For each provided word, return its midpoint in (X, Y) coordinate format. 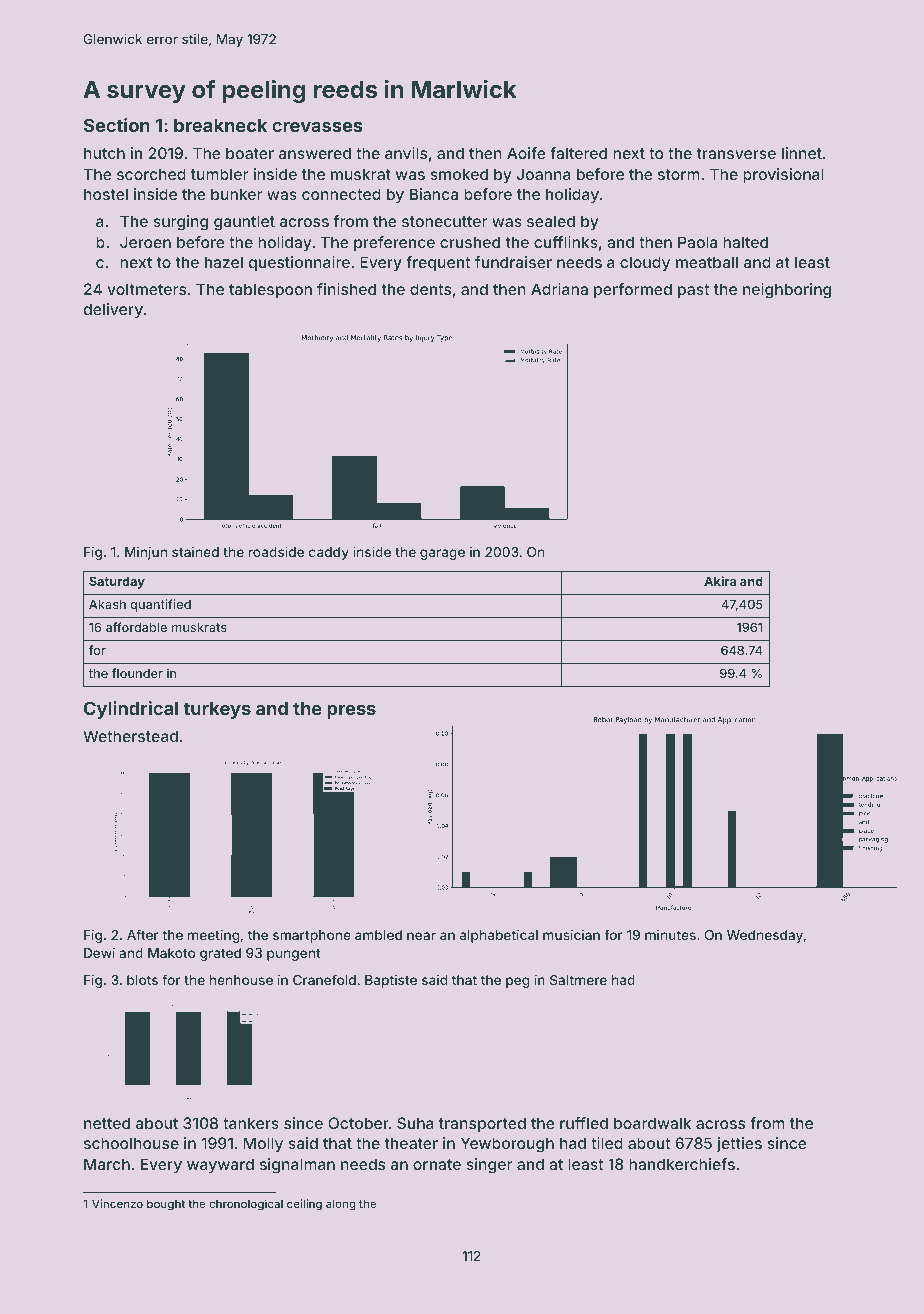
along (341, 1205)
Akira (720, 581)
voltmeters (146, 289)
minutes (670, 934)
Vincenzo (117, 1203)
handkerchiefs (682, 1164)
